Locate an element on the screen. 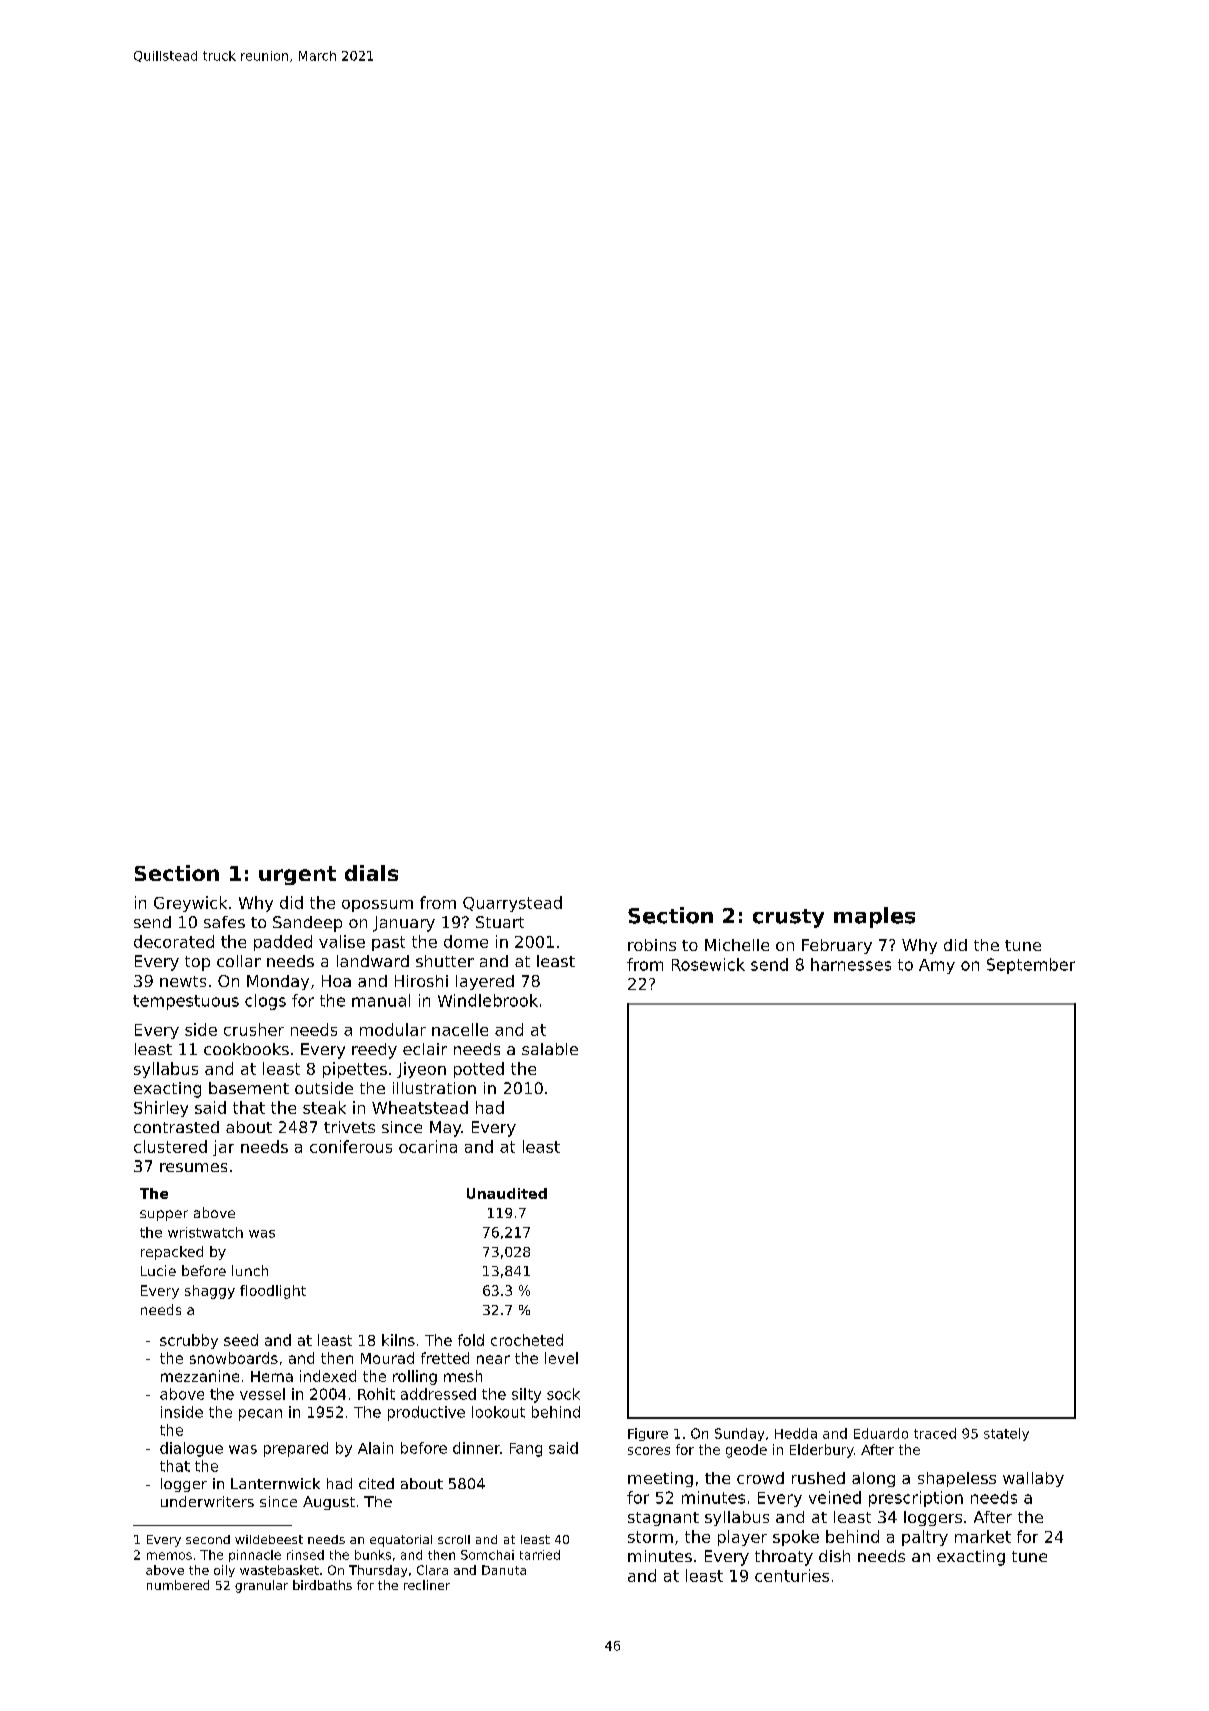 The width and height of the screenshot is (1209, 1711). urgent is located at coordinates (297, 875).
